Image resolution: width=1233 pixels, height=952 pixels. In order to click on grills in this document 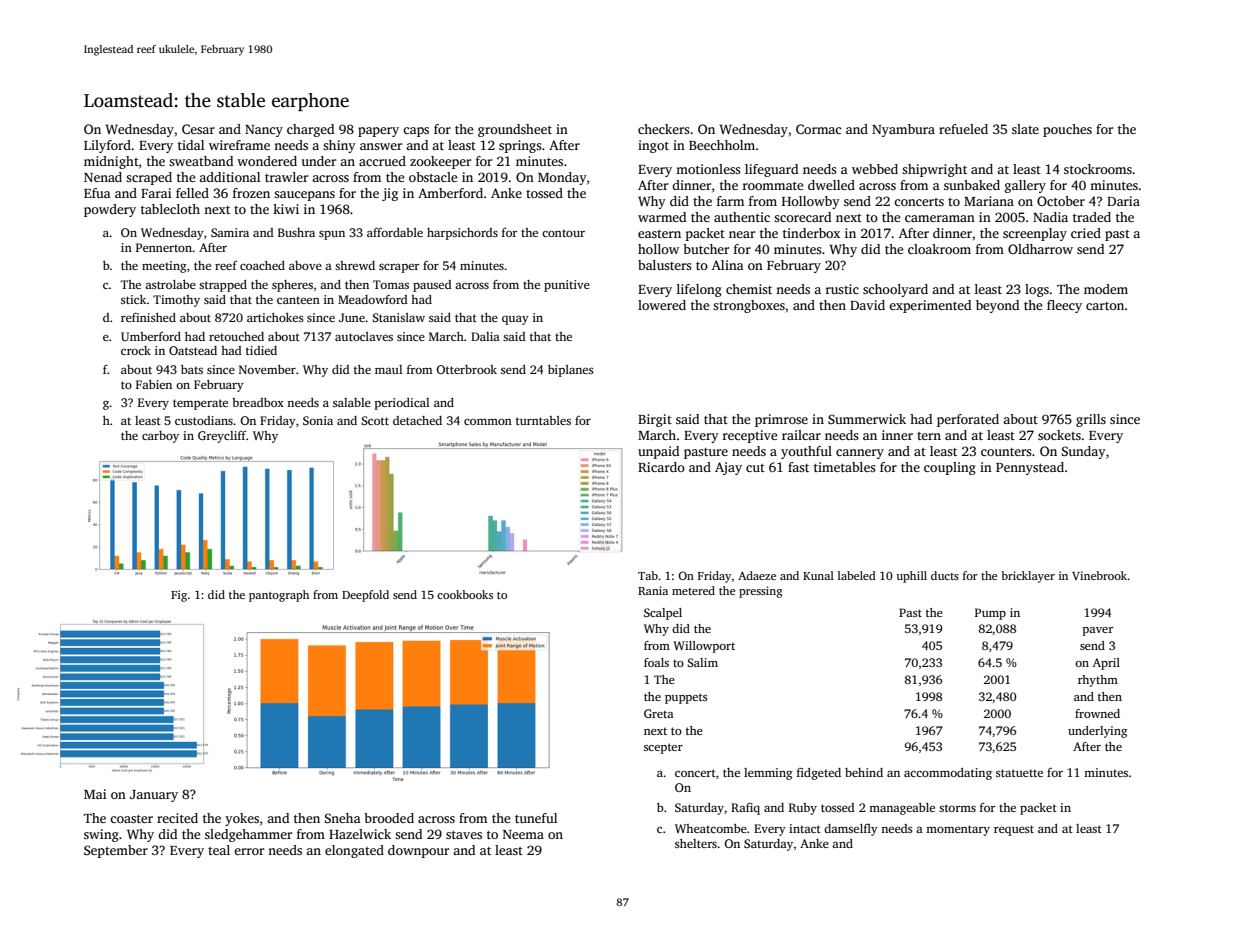, I will do `click(1091, 420)`.
